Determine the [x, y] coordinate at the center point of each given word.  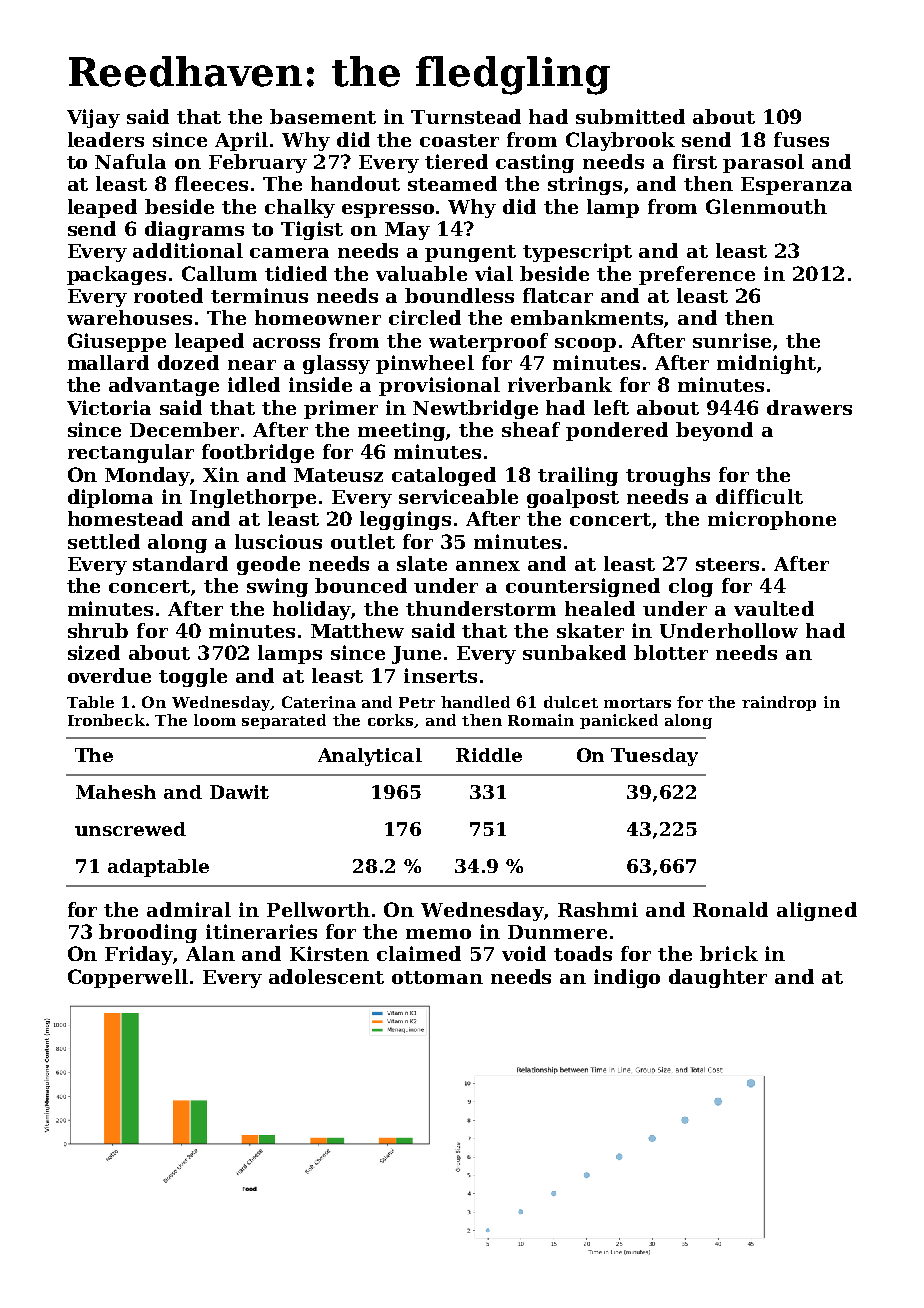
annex [488, 566]
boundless [459, 295]
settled [104, 541]
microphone [772, 520]
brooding [148, 933]
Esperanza [796, 186]
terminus [259, 295]
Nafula [130, 161]
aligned [817, 911]
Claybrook [620, 141]
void [524, 953]
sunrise [732, 340]
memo [438, 934]
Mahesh [116, 792]
